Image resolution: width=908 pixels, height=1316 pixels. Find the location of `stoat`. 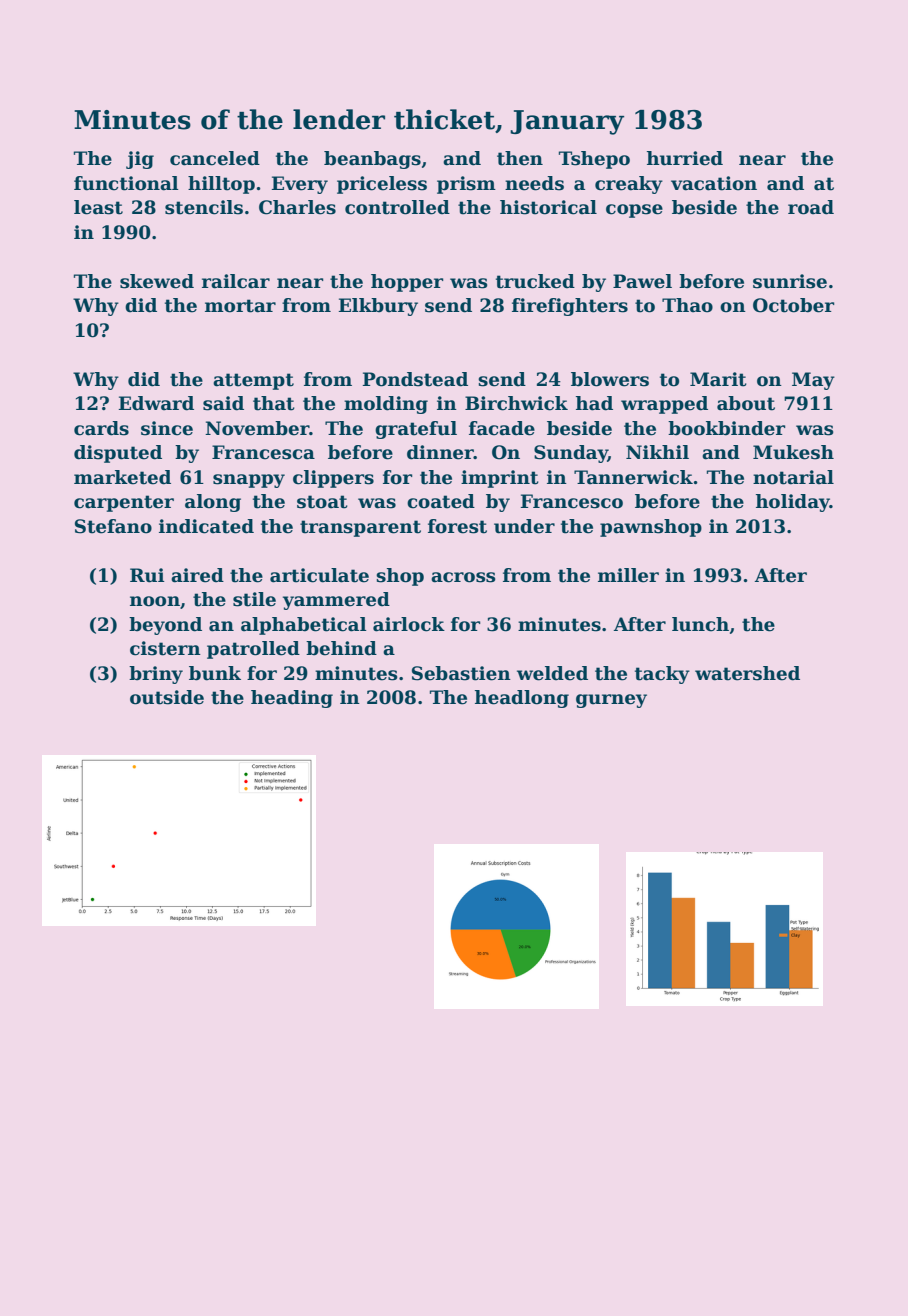

stoat is located at coordinates (322, 502).
